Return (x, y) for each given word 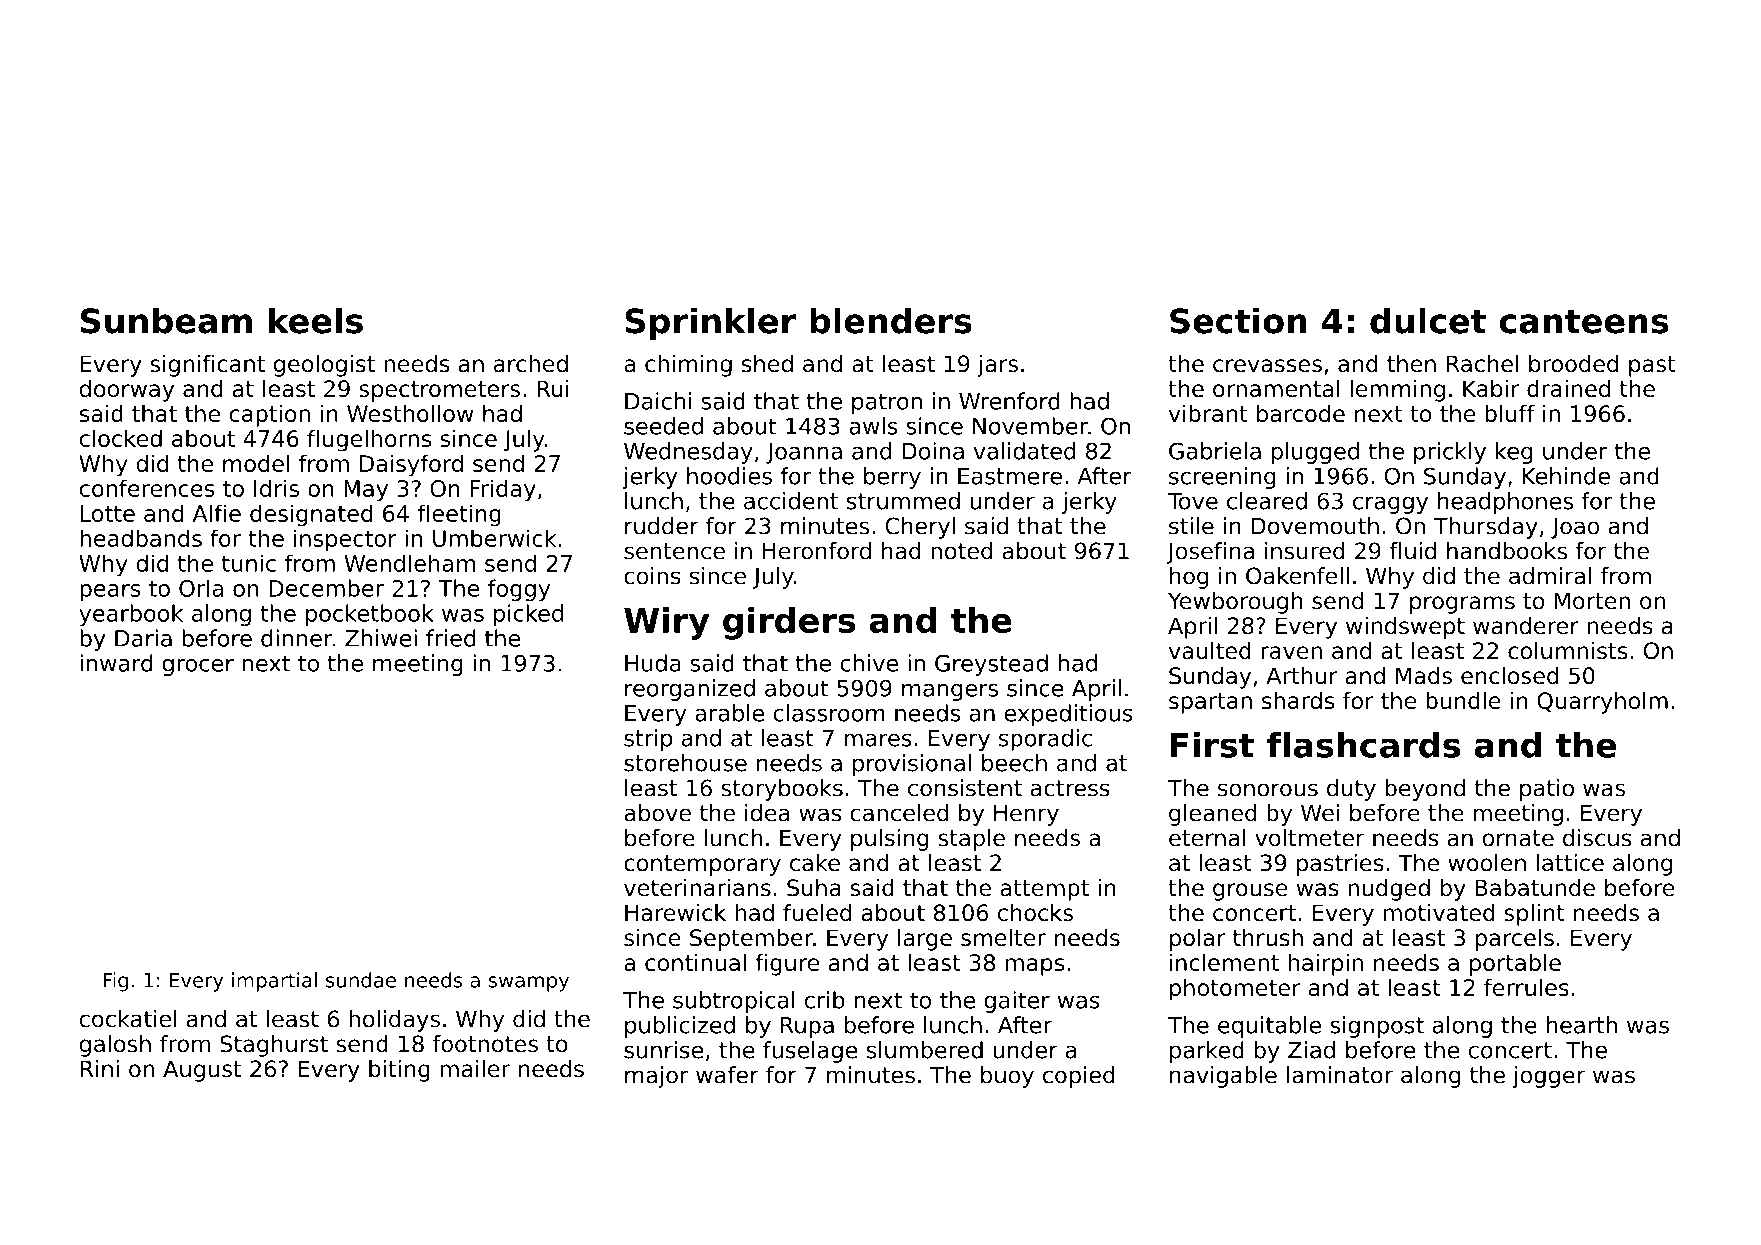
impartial (274, 982)
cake (815, 863)
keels (316, 320)
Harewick (675, 913)
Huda (653, 663)
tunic (249, 563)
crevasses (1267, 366)
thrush (1268, 937)
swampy (529, 984)
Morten (1592, 601)
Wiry (666, 623)
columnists (1568, 650)
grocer (198, 667)
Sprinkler (710, 323)
